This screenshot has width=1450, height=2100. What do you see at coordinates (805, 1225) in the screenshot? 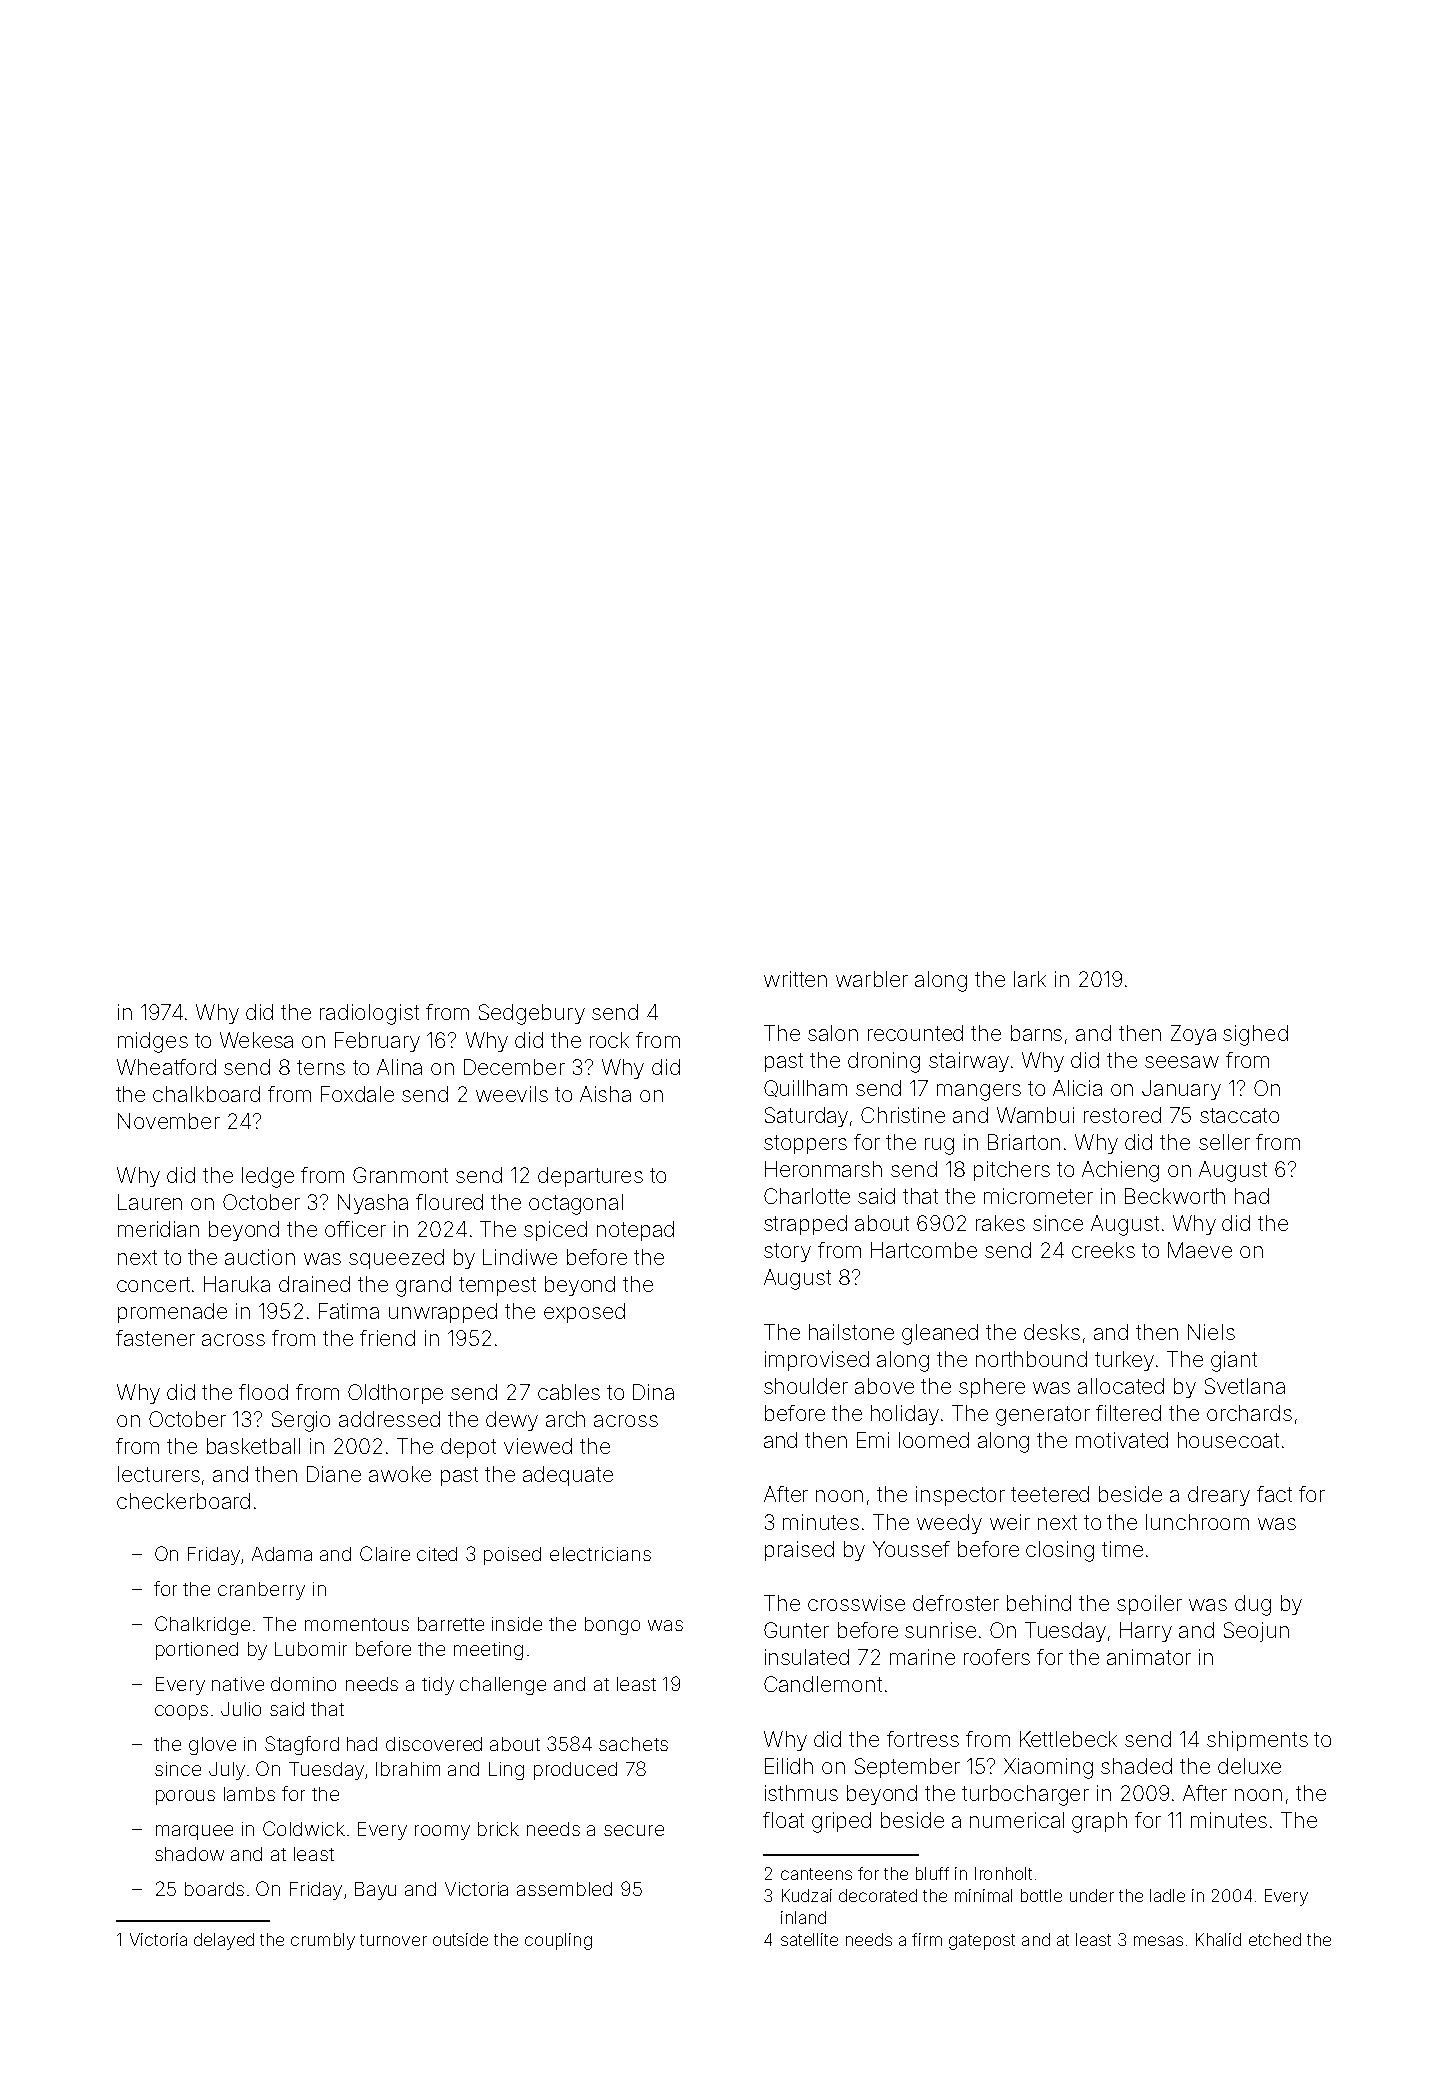
I see `strapped` at bounding box center [805, 1225].
